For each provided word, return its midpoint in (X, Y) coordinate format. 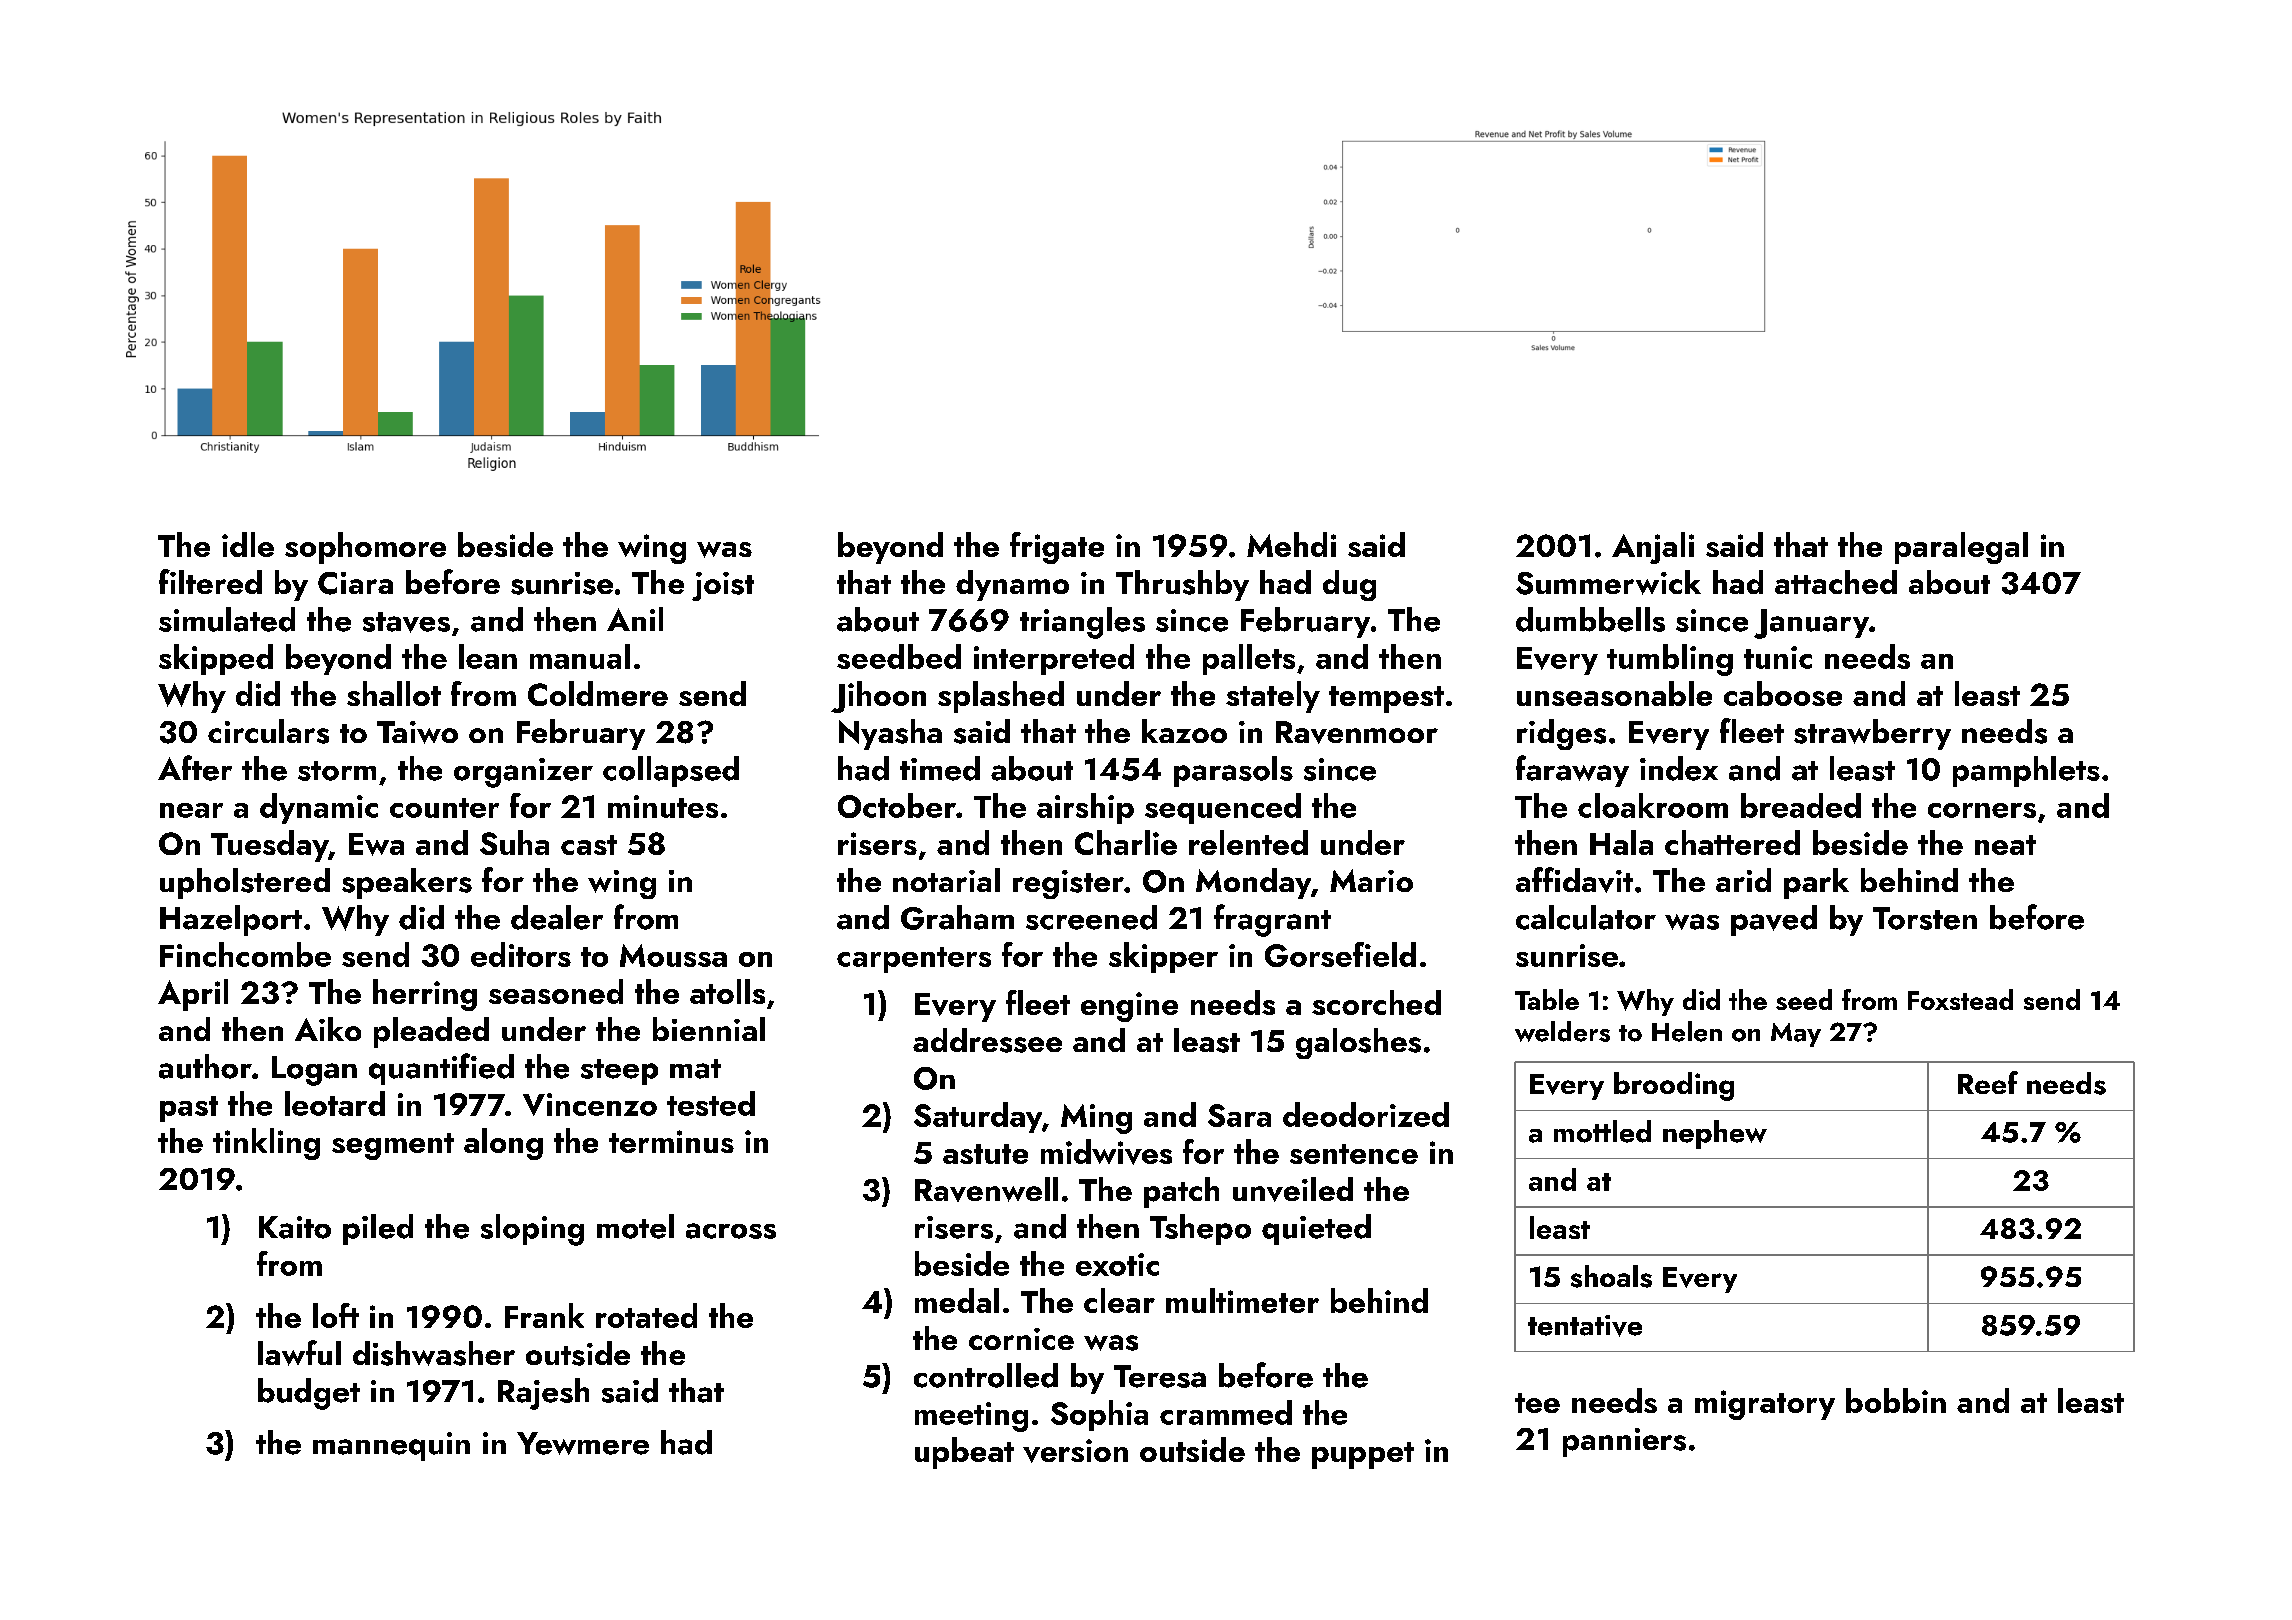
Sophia (1099, 1415)
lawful (299, 1353)
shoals (1611, 1276)
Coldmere (598, 693)
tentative (1585, 1326)
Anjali (1653, 548)
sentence (1354, 1154)
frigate (1057, 548)
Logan (314, 1071)
